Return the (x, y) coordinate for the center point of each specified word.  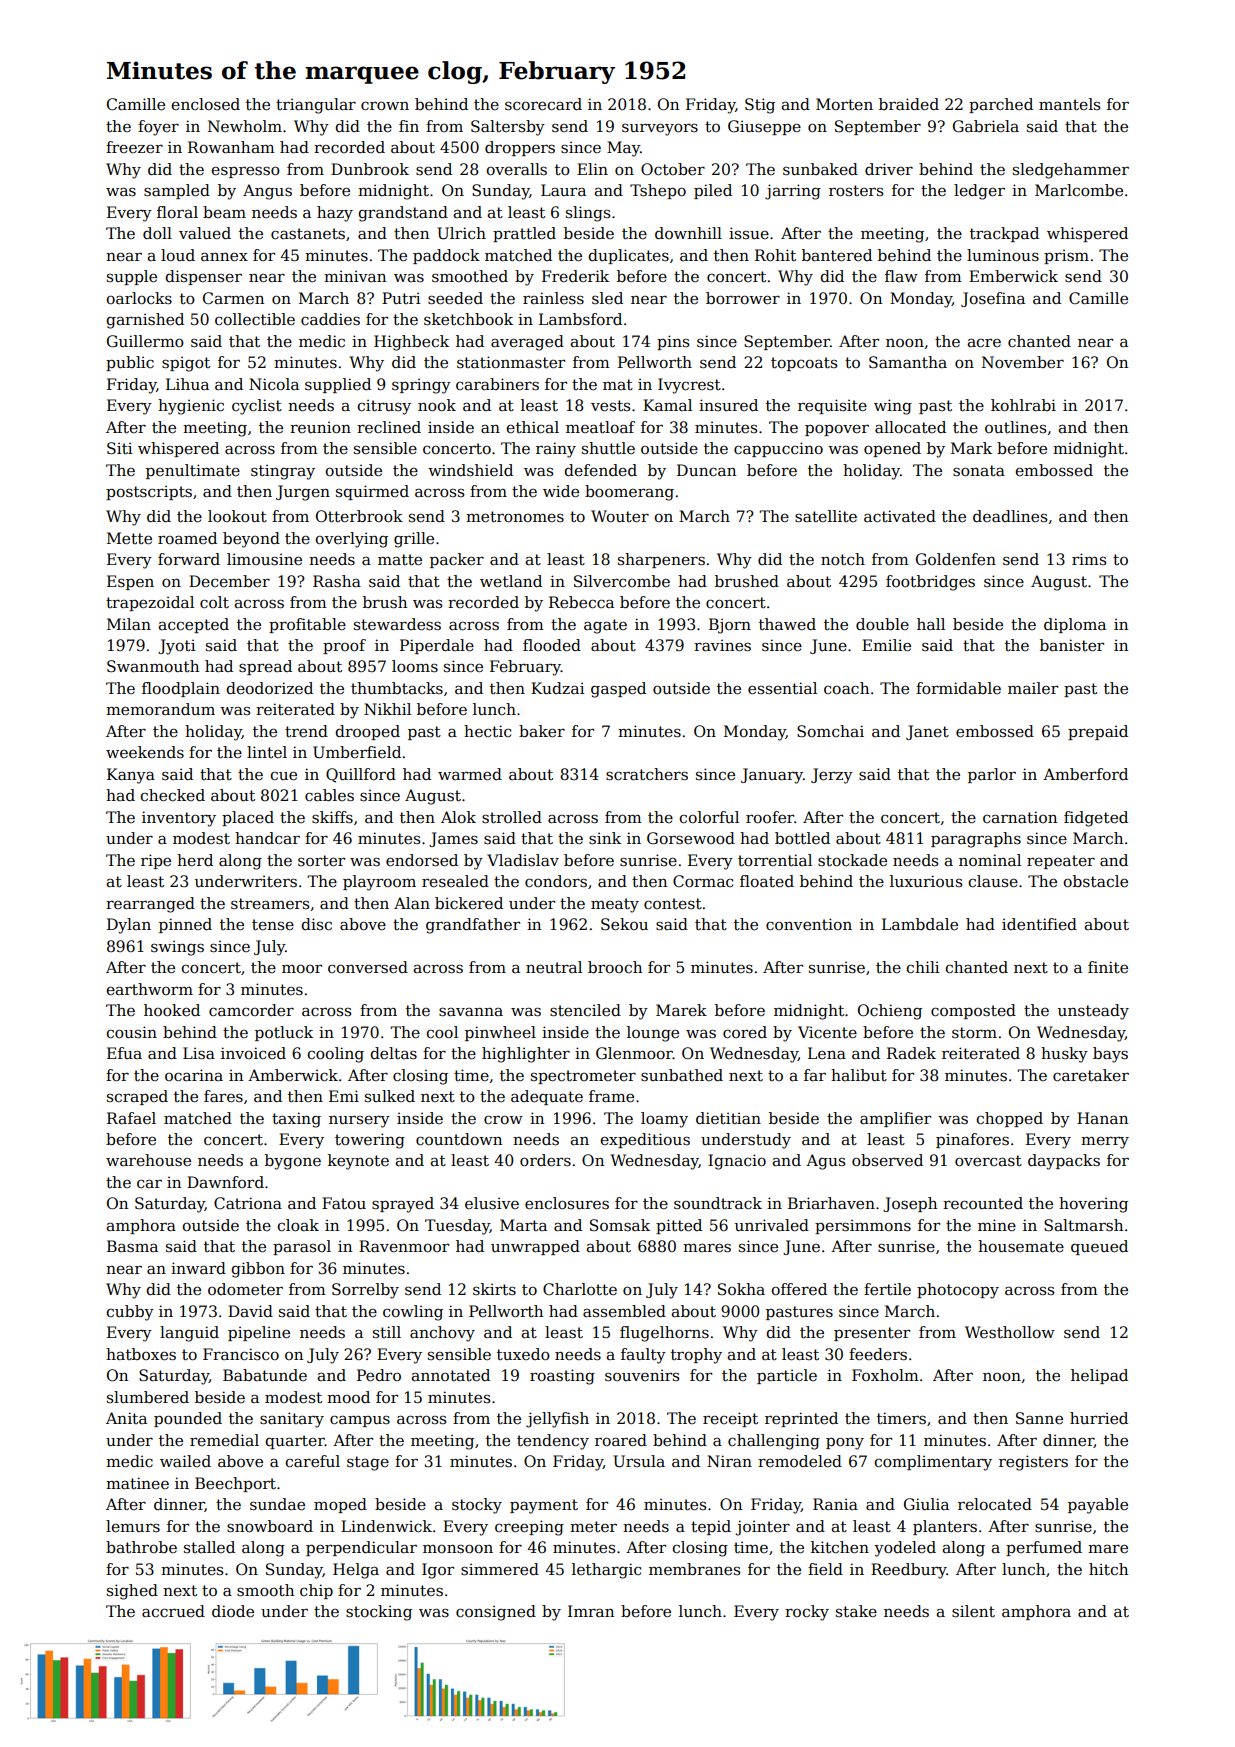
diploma (1075, 625)
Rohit (775, 255)
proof (344, 646)
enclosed (205, 104)
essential (782, 688)
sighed (132, 1592)
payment (544, 1506)
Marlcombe (1079, 190)
